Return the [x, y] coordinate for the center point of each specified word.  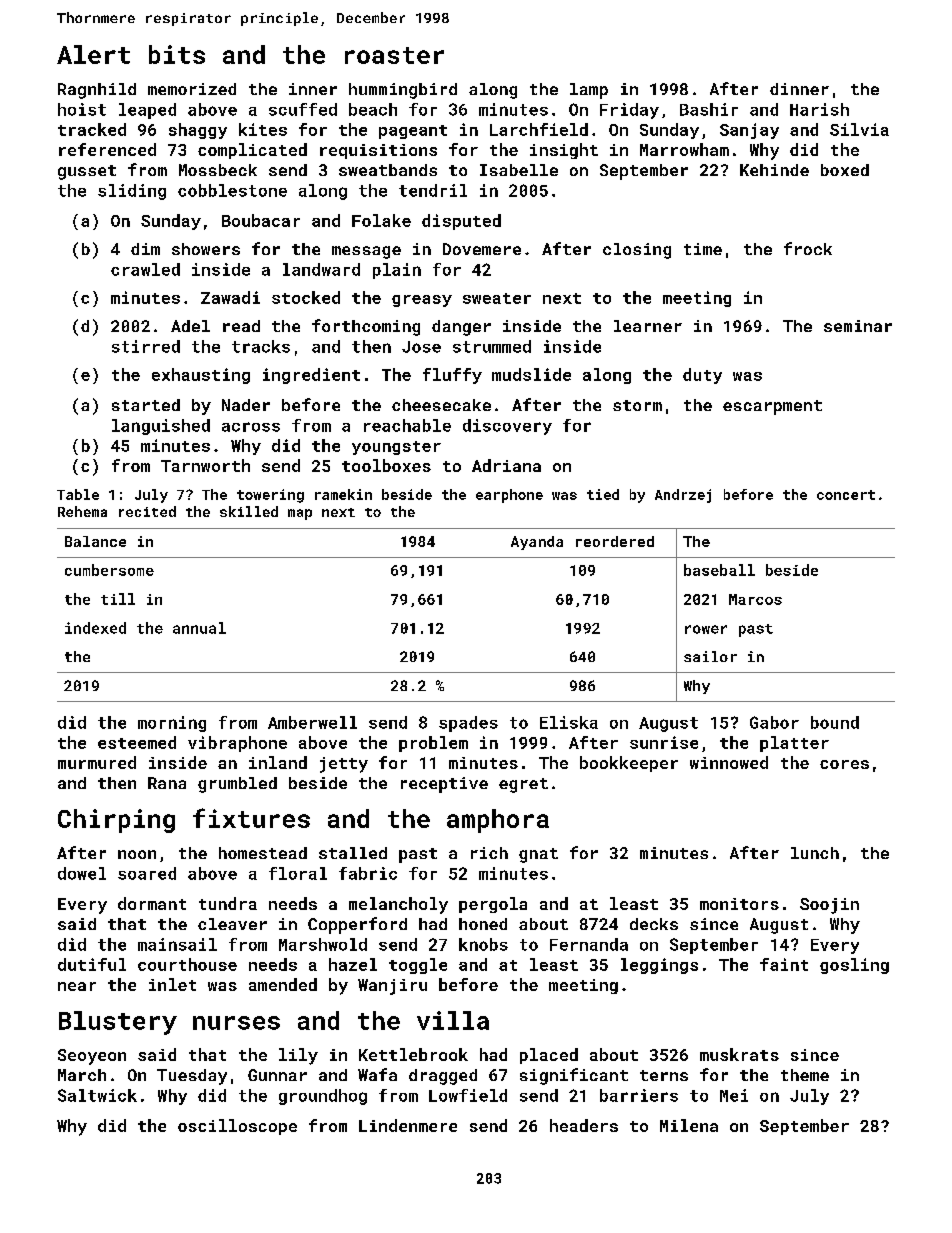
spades [468, 724]
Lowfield [468, 1095]
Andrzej [683, 496]
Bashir [709, 109]
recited [147, 511]
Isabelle [519, 170]
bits [177, 54]
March [82, 1075]
